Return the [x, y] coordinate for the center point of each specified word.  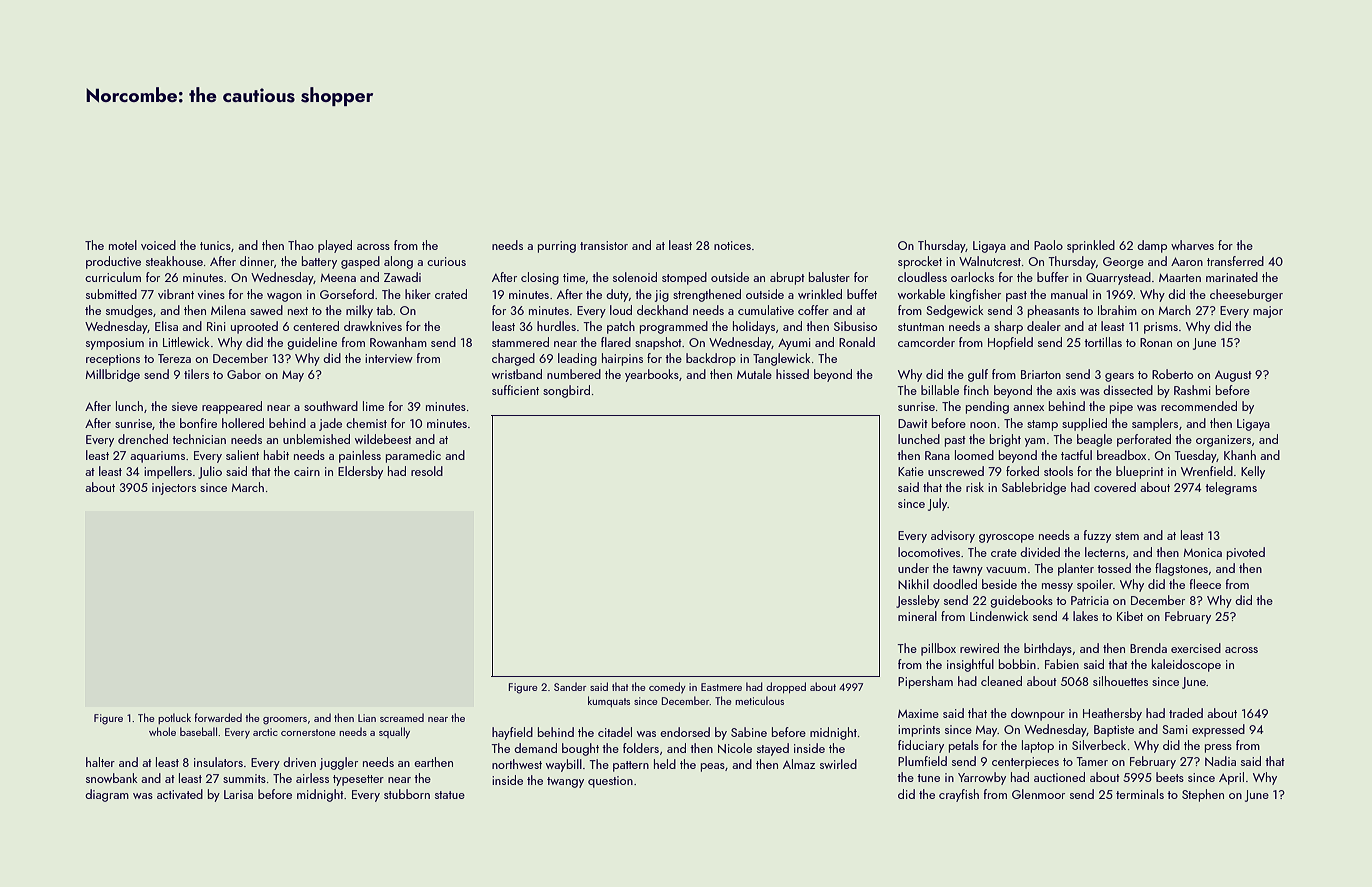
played [335, 246]
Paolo [1048, 245]
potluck [174, 718]
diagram [107, 795]
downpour [1038, 714]
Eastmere [721, 687]
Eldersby [360, 472]
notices [732, 245]
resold [427, 471]
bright [1005, 440]
